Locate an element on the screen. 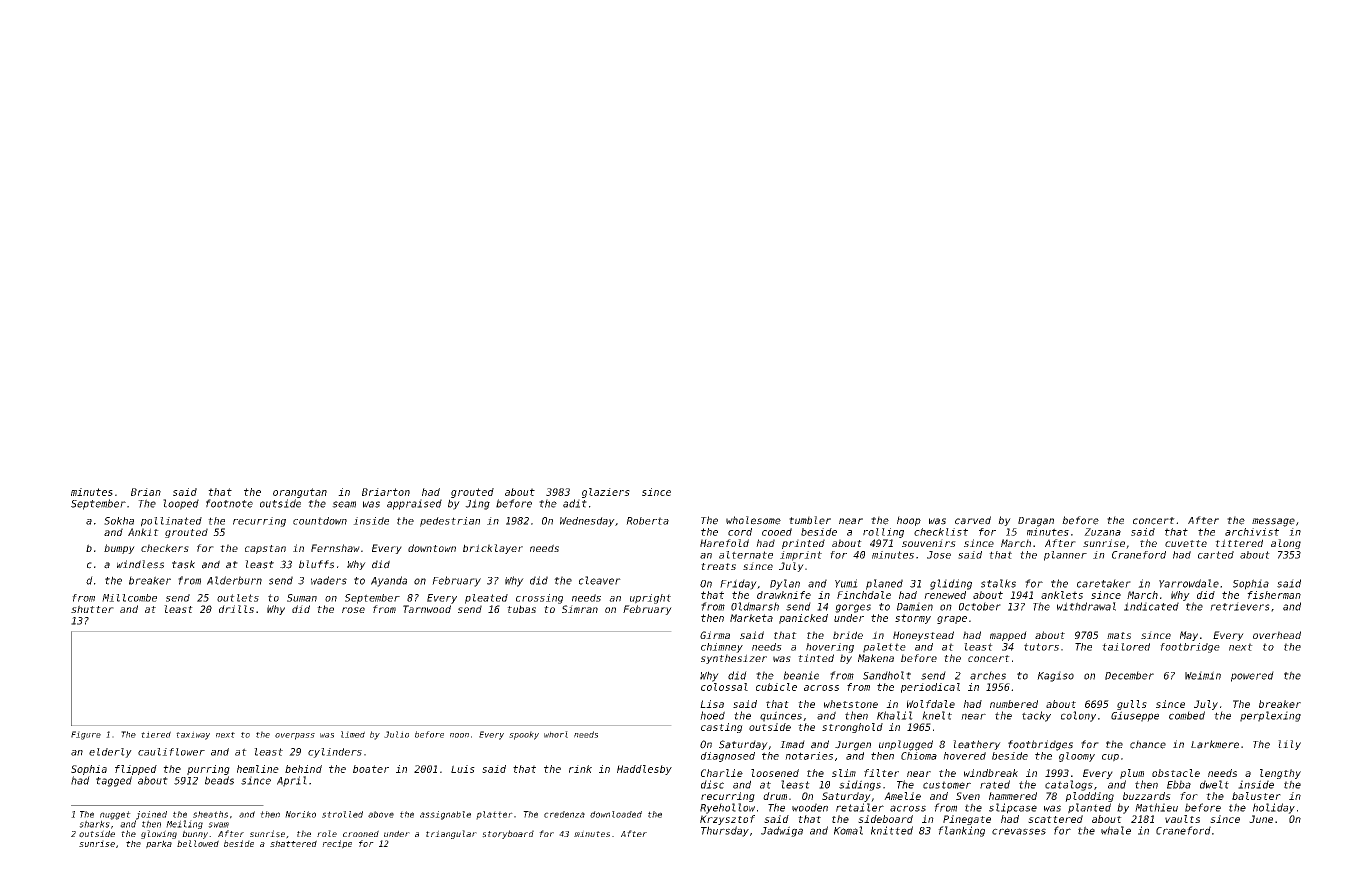  overhead is located at coordinates (1277, 635).
